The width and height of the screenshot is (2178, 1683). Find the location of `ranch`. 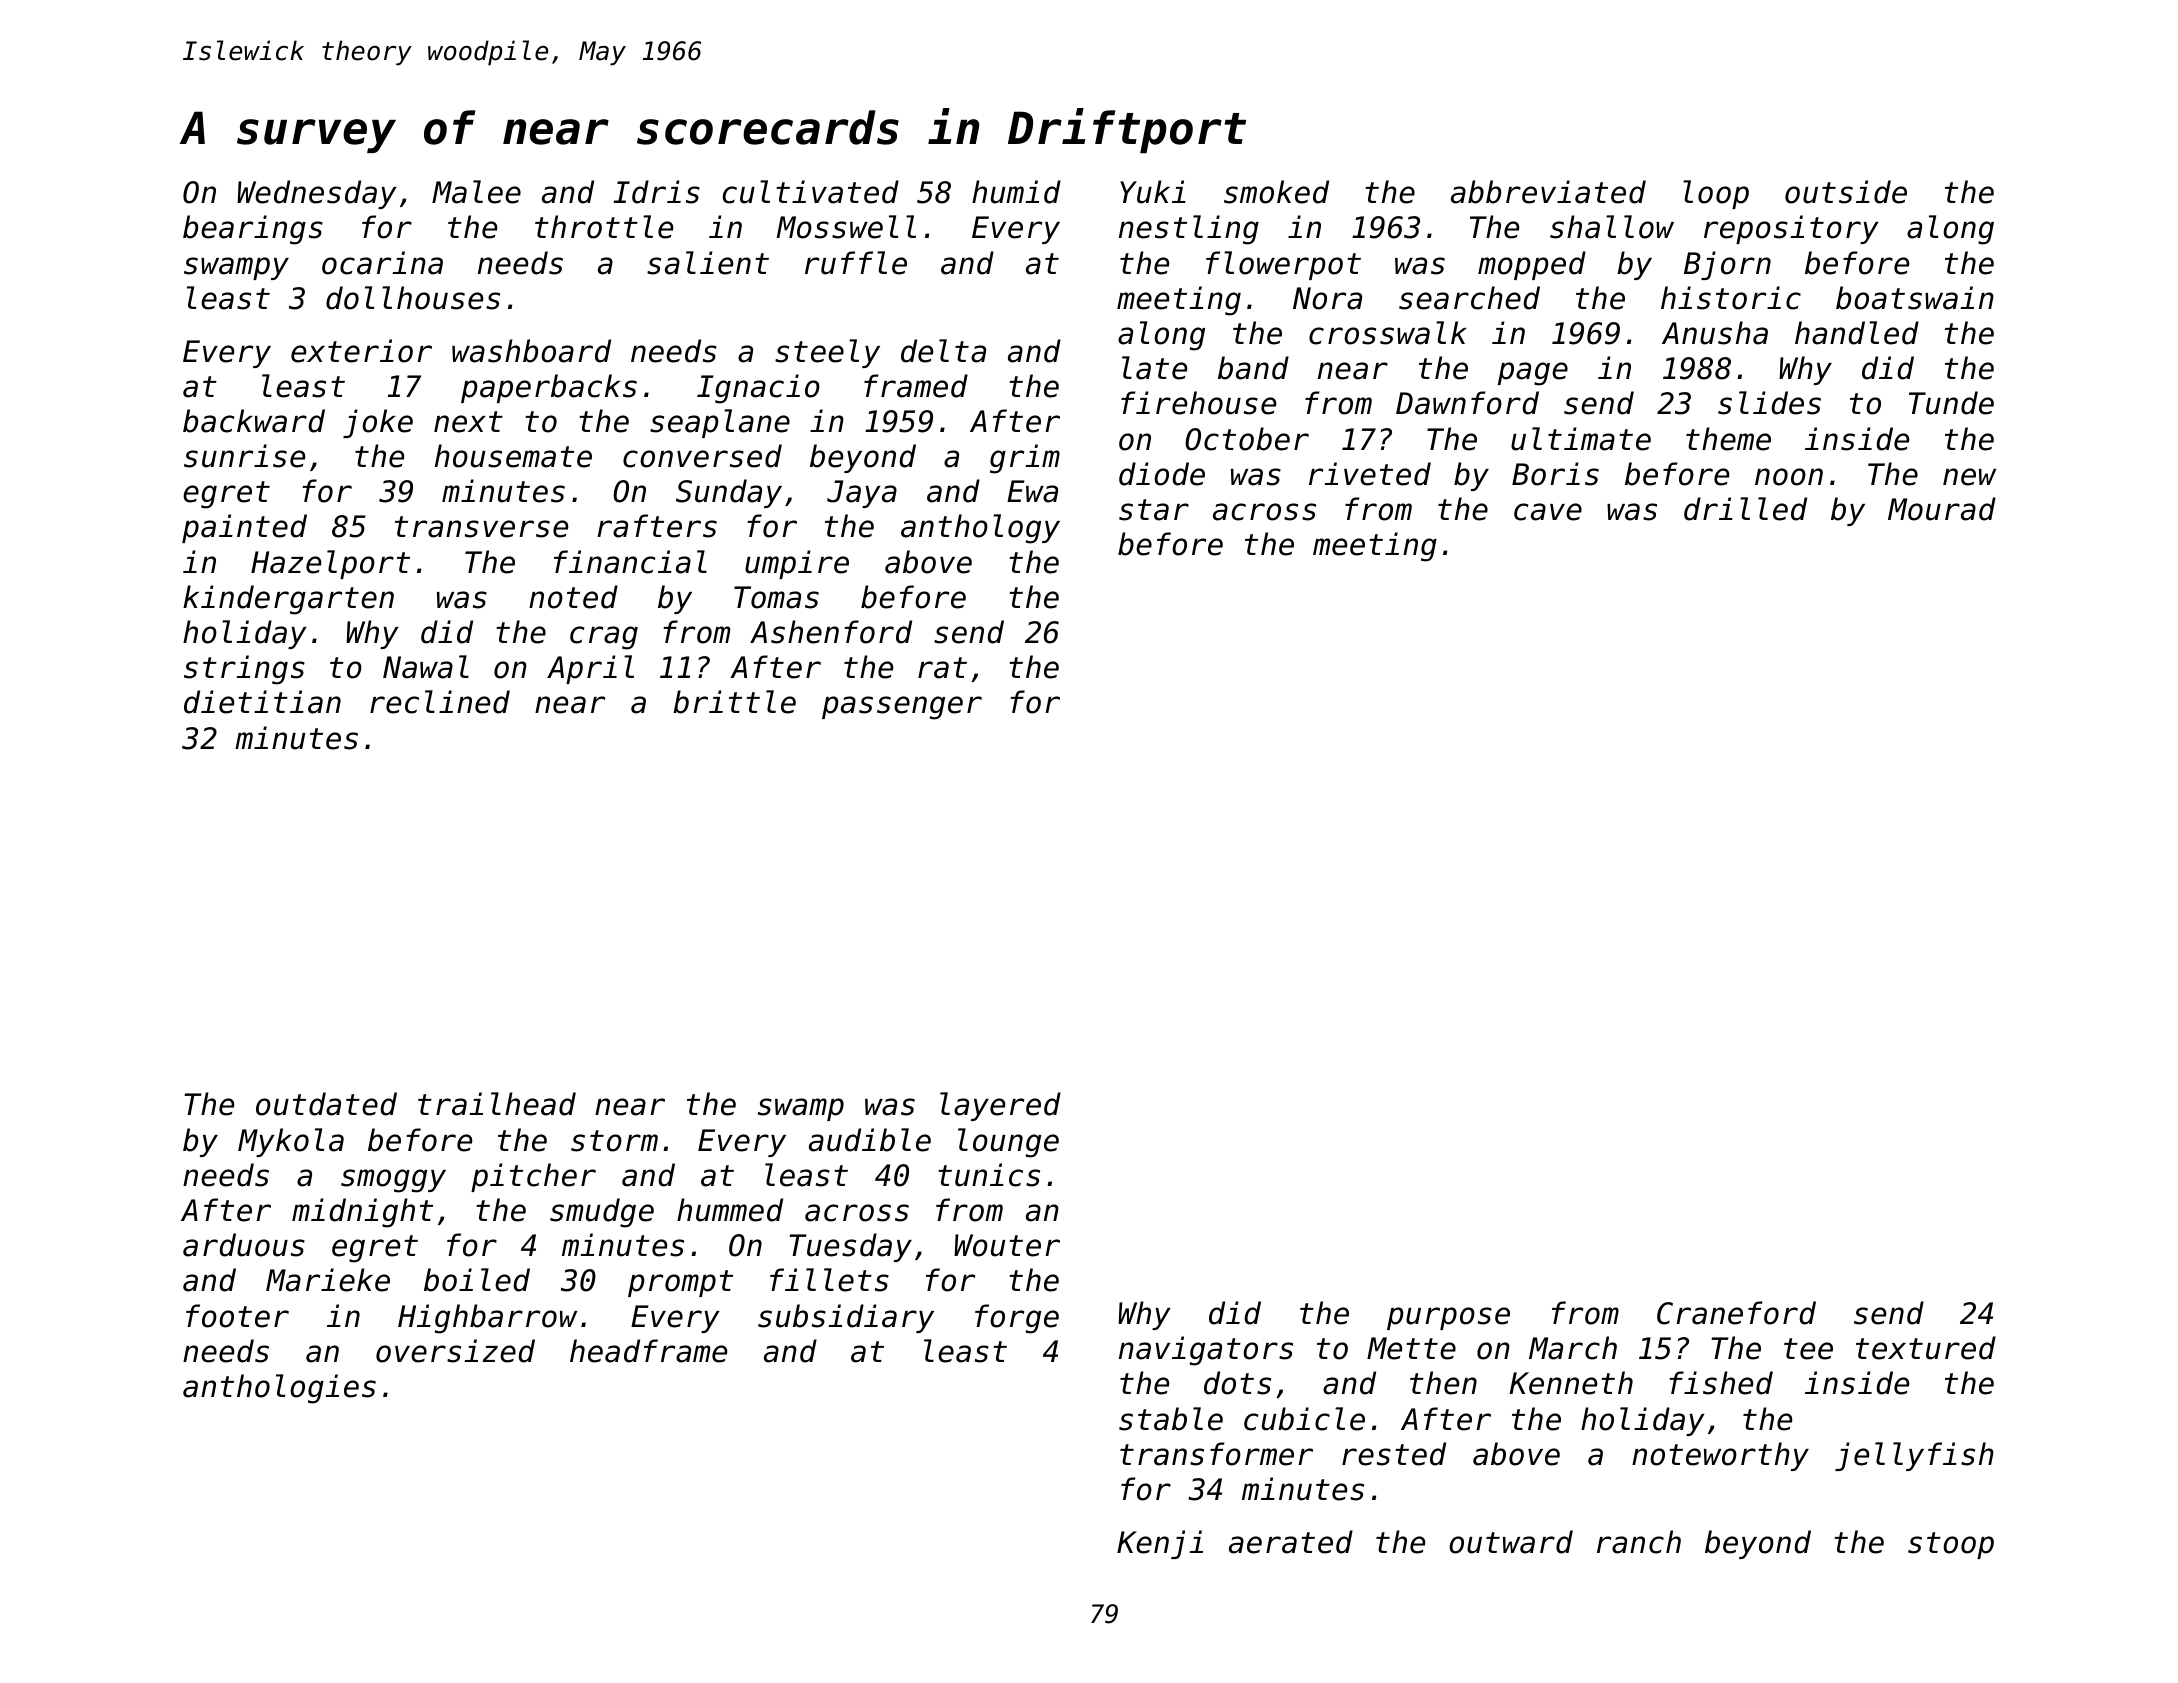

ranch is located at coordinates (1639, 1542).
